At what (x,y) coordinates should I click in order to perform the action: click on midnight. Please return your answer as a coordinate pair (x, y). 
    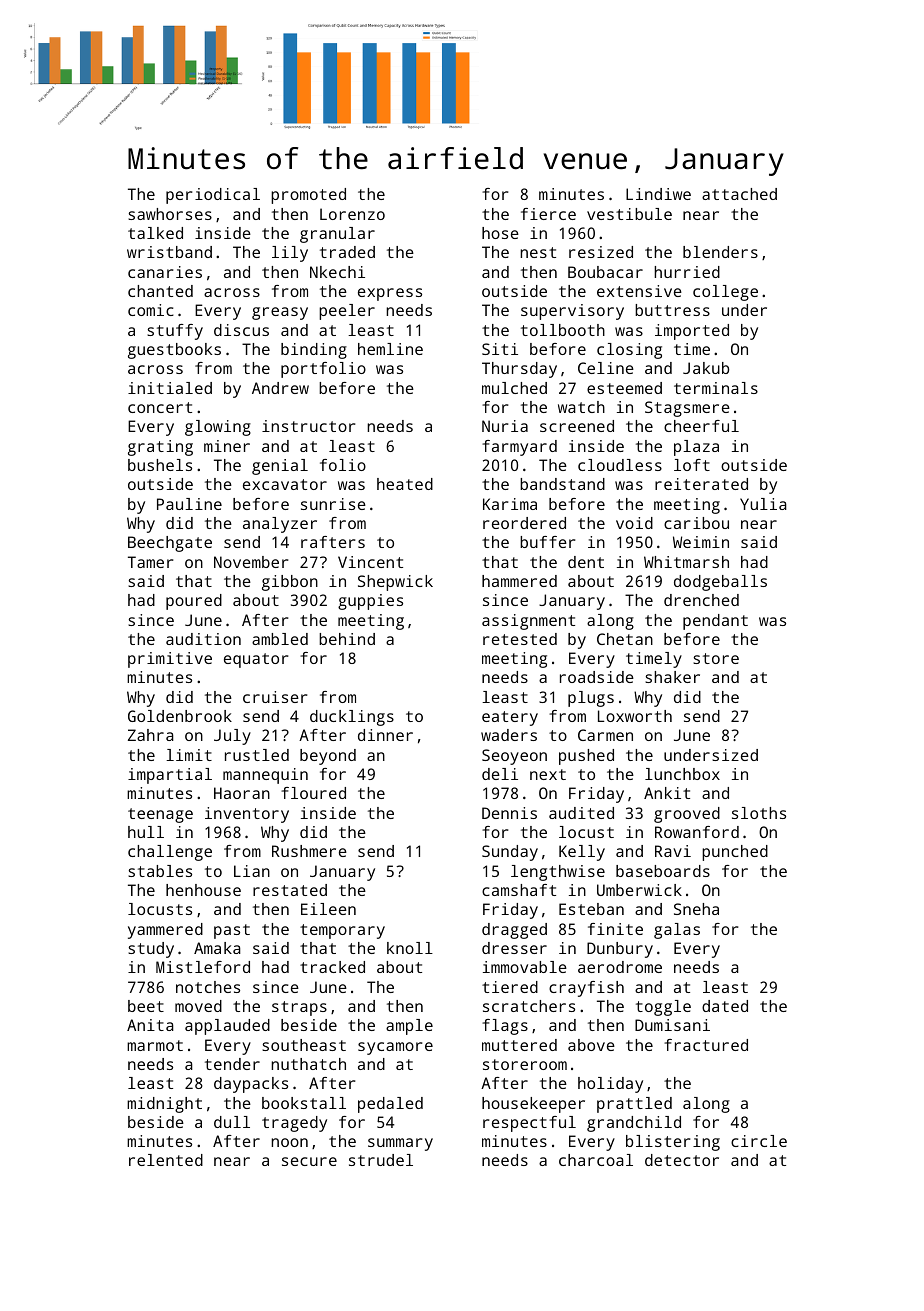
    Looking at the image, I should click on (164, 1105).
